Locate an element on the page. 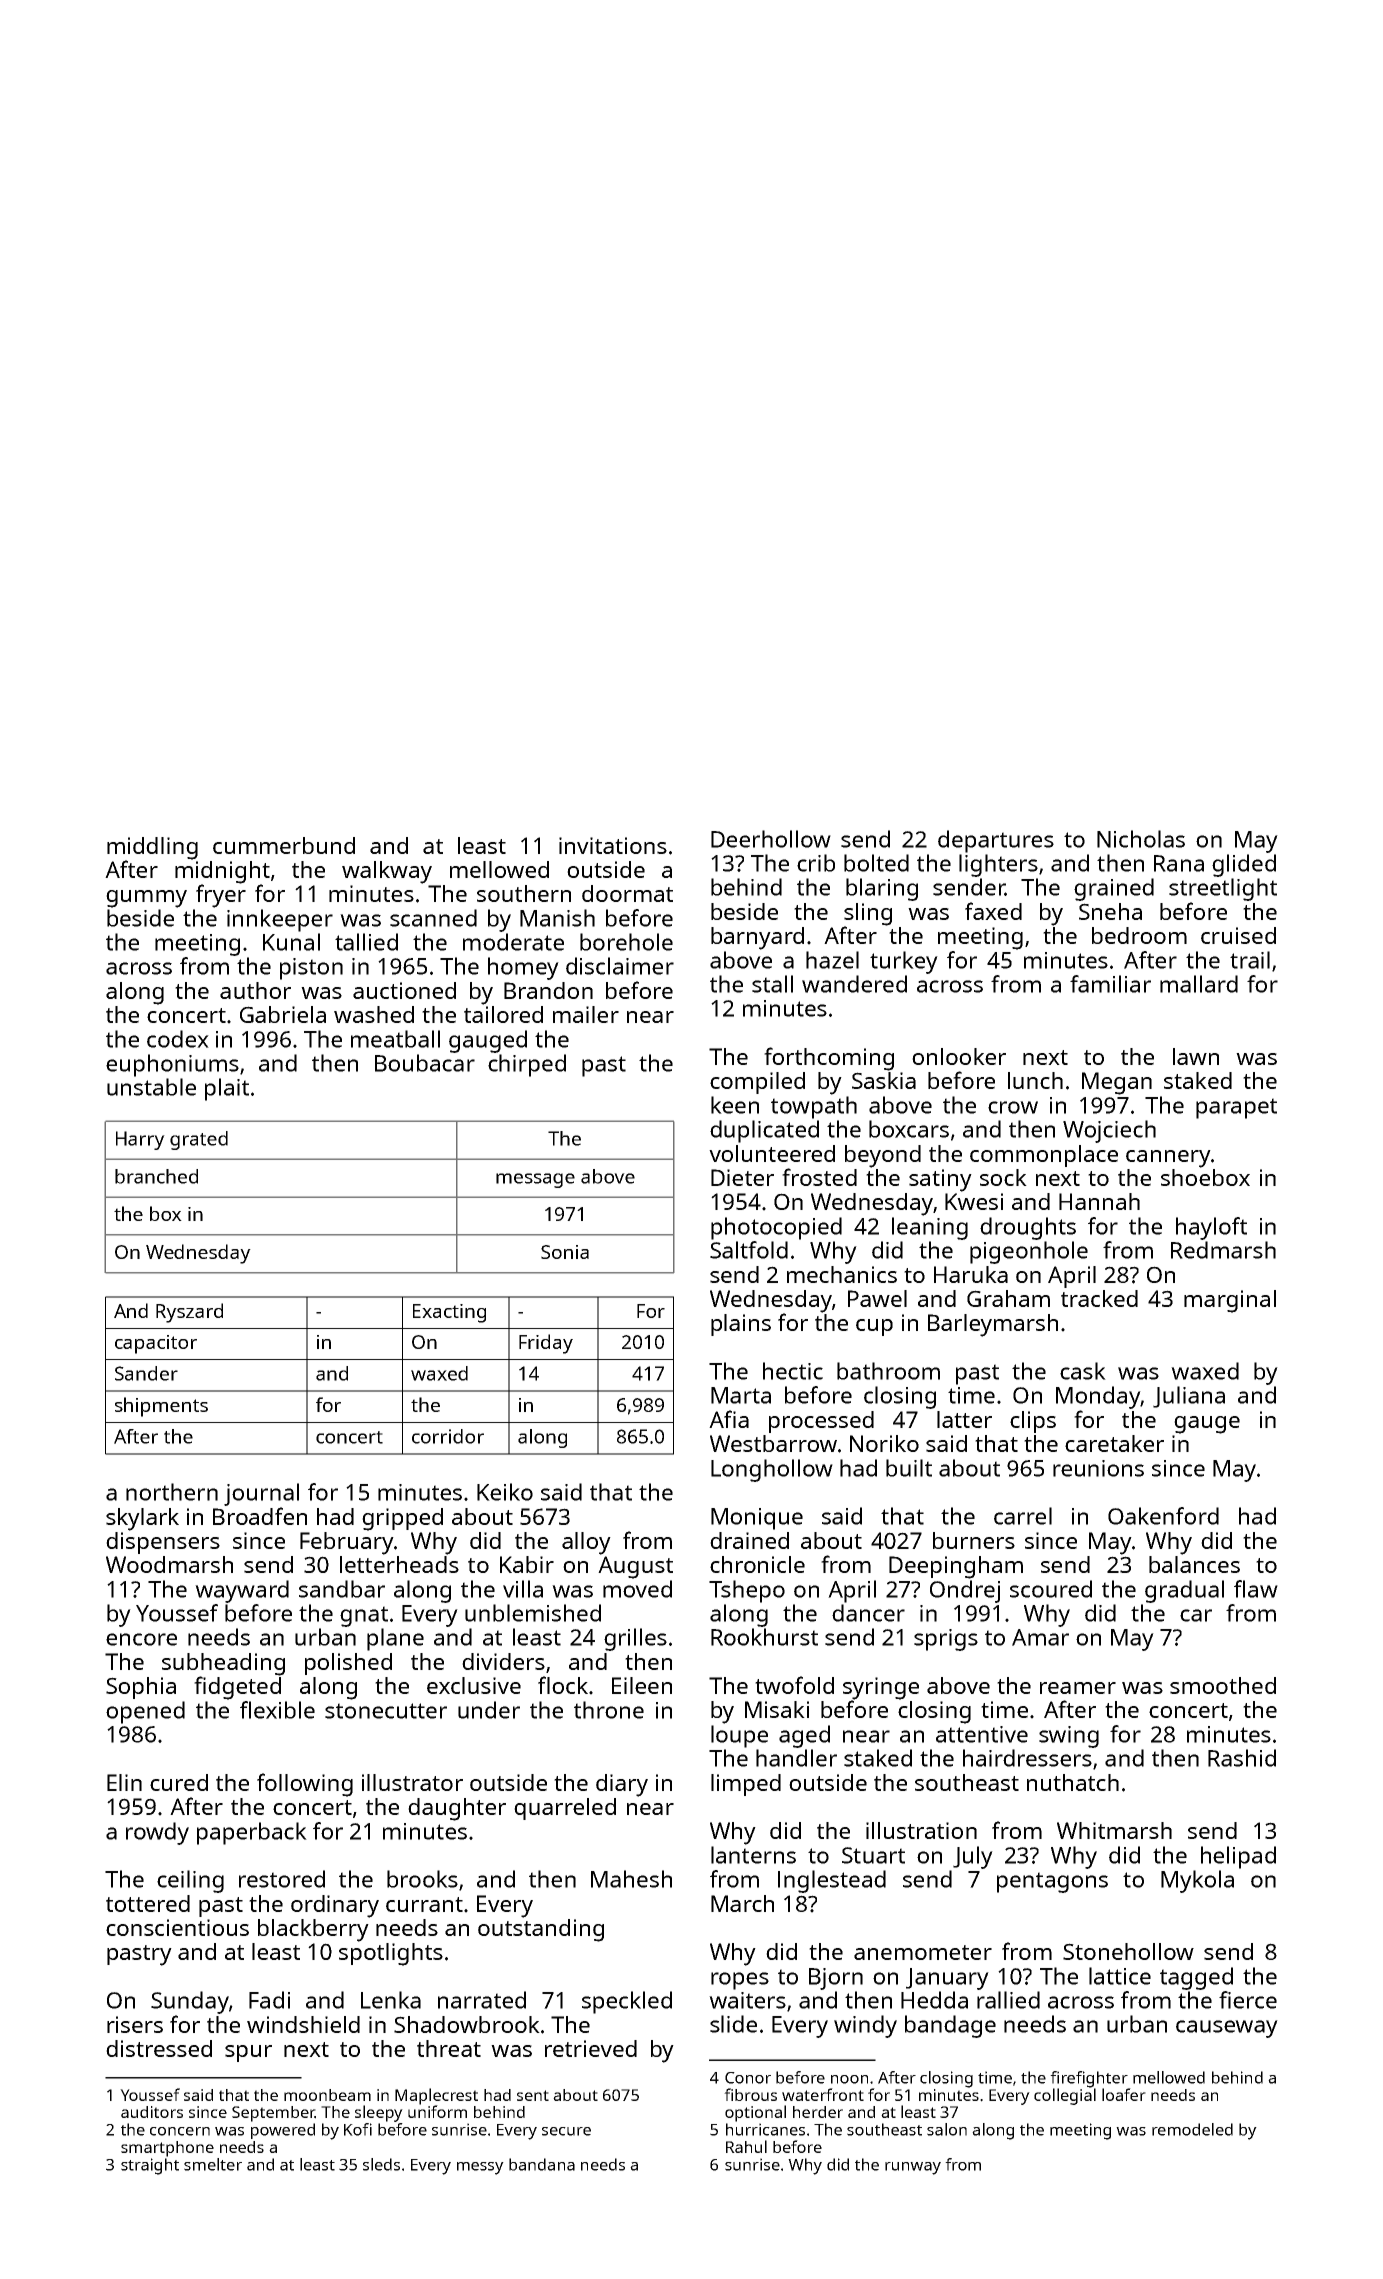 This image has height=2279, width=1383. keen is located at coordinates (735, 1105).
